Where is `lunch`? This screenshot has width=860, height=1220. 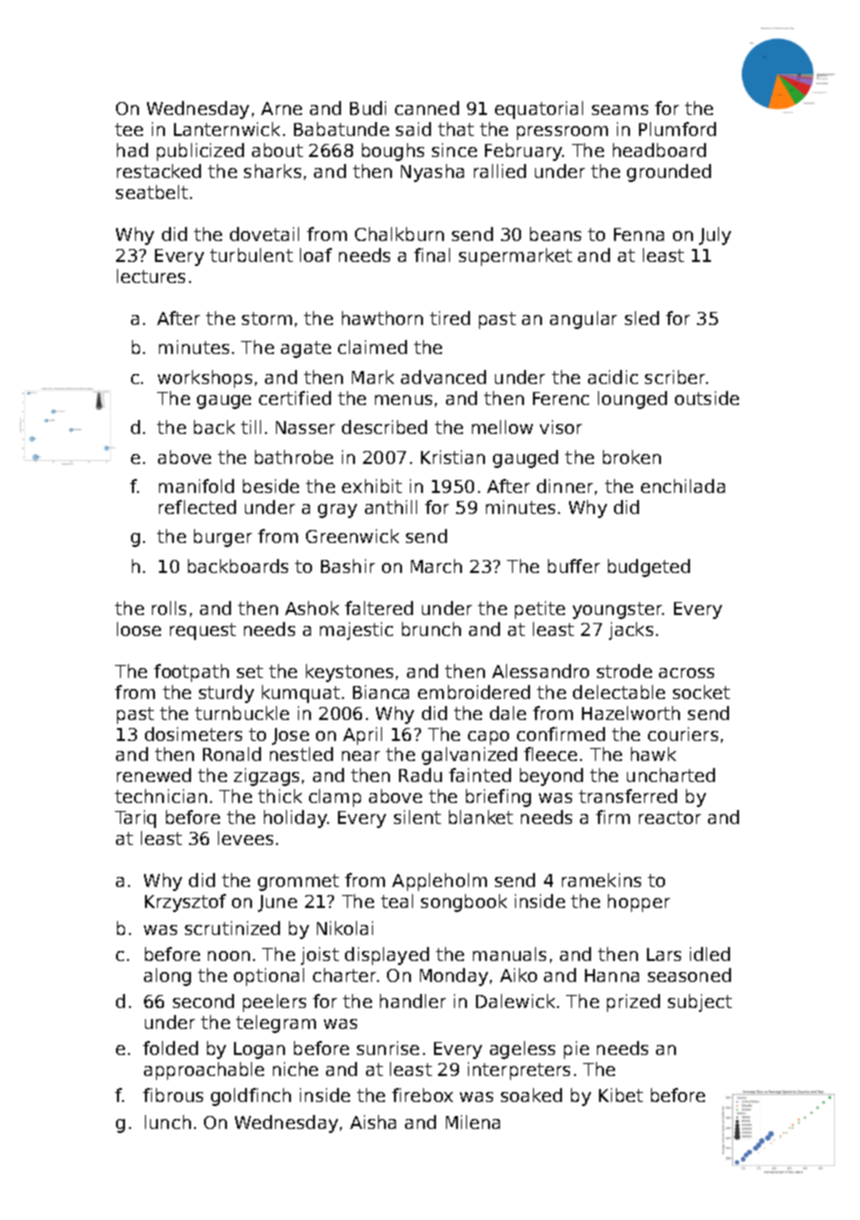
lunch is located at coordinates (168, 1122).
